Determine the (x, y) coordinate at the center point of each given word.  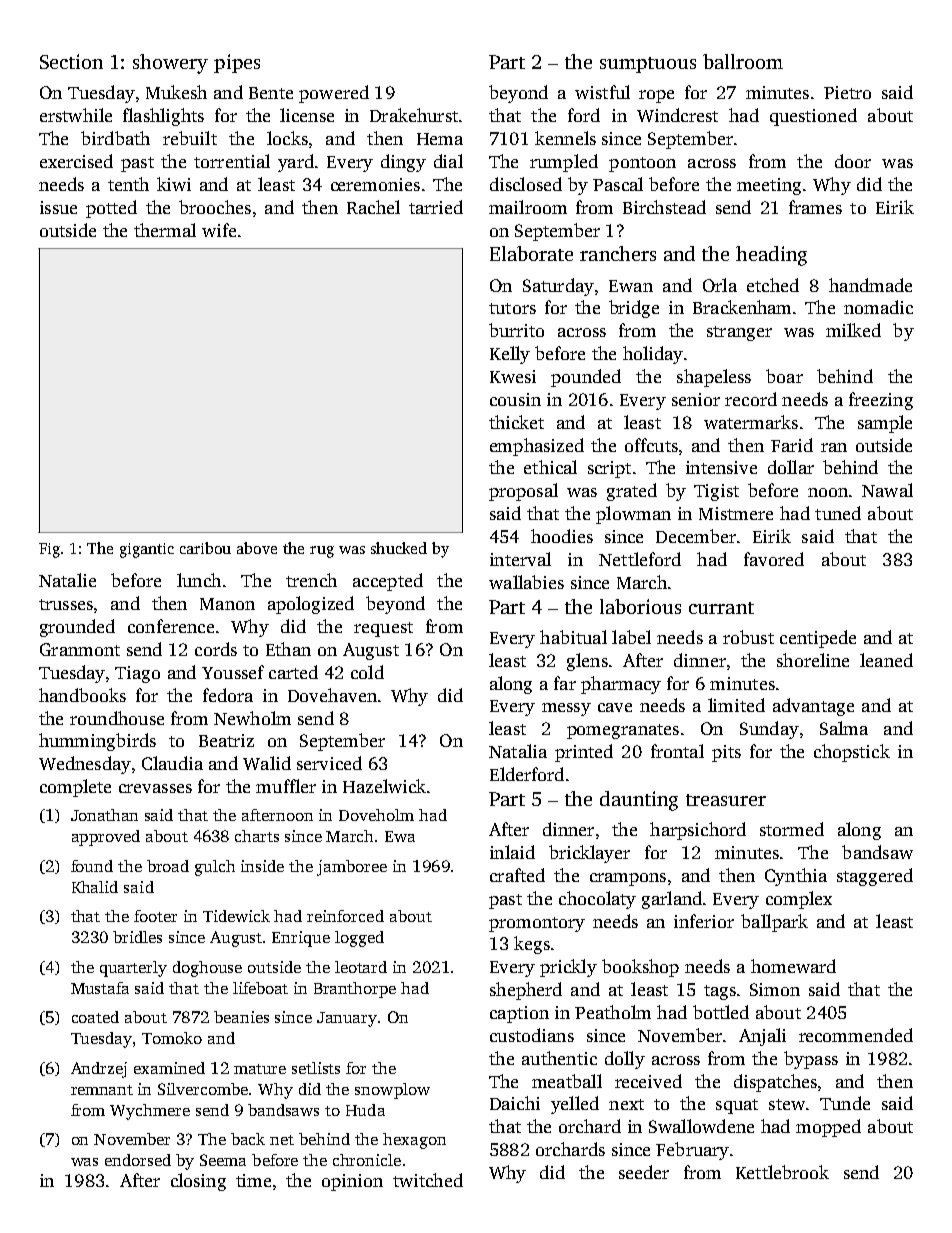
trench (311, 580)
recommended (856, 1035)
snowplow (392, 1091)
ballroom (743, 61)
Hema (440, 139)
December (696, 536)
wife (219, 230)
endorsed (138, 1160)
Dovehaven (332, 695)
